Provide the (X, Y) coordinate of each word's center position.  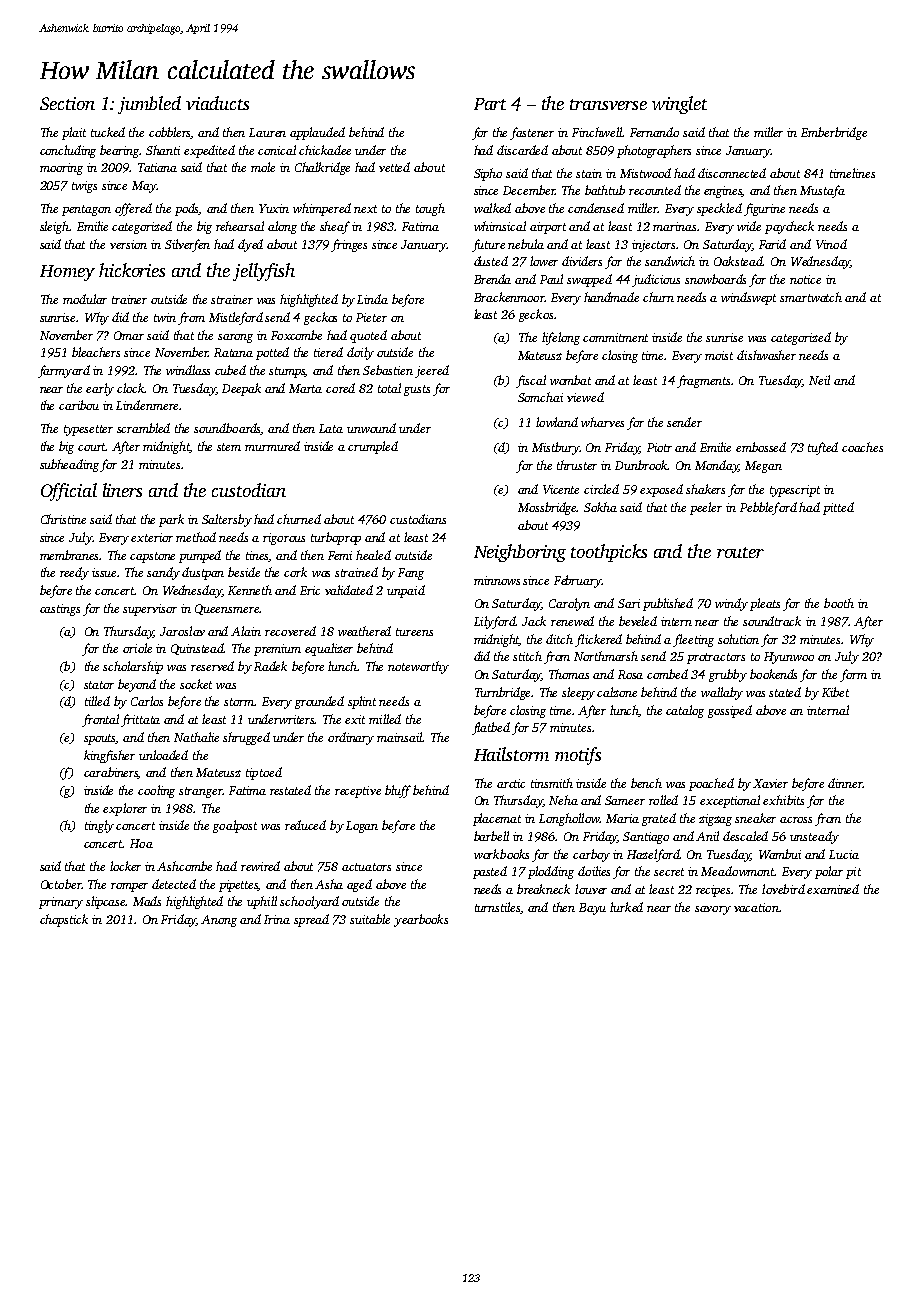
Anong (219, 921)
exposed (661, 490)
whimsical (500, 226)
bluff (398, 791)
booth (839, 603)
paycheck (789, 227)
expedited (209, 151)
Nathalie (196, 737)
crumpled (373, 447)
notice (805, 279)
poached (711, 784)
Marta (305, 388)
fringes (349, 245)
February (578, 581)
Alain (246, 631)
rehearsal (240, 226)
